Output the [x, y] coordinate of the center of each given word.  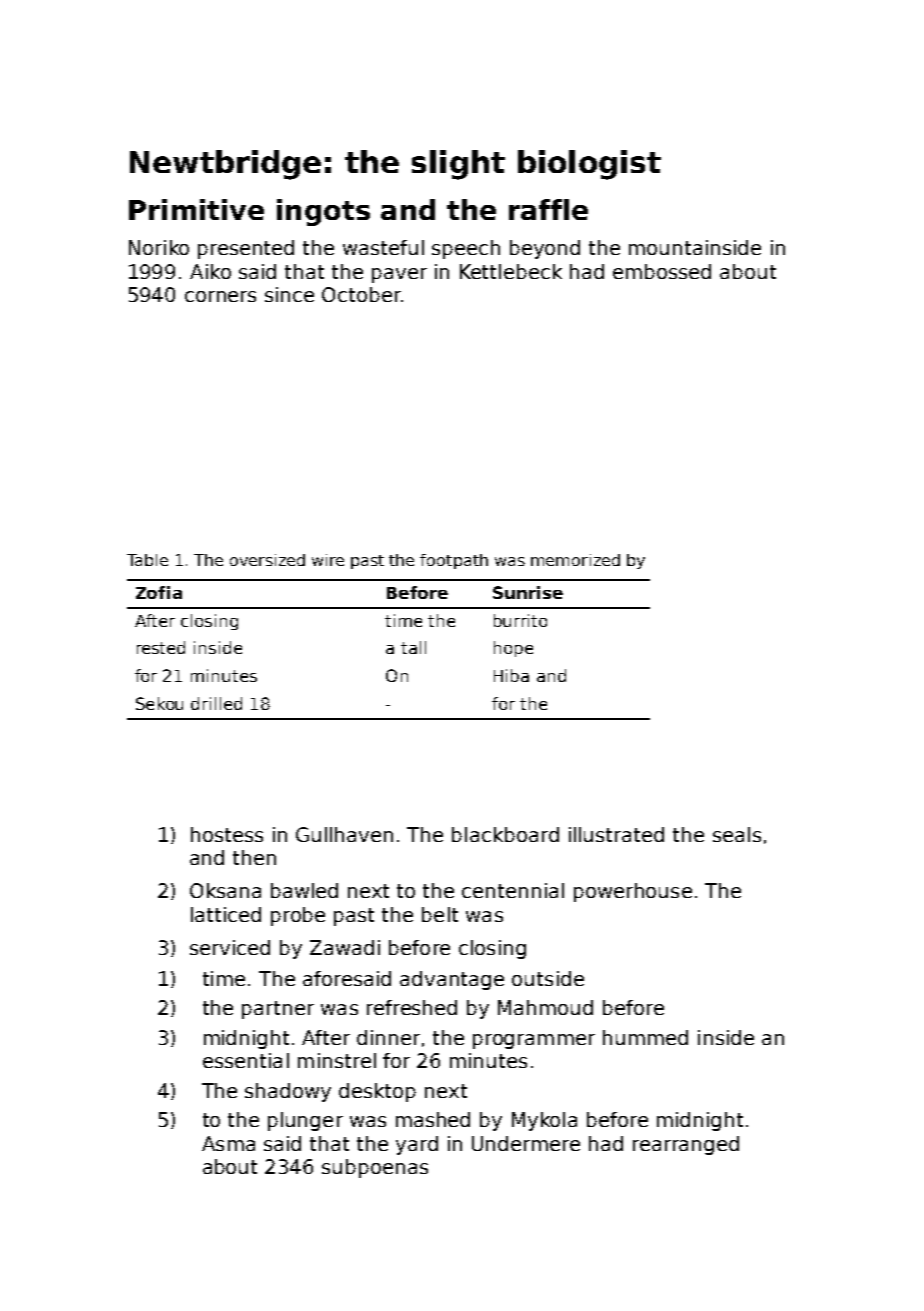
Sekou [159, 703]
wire [328, 560]
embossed [662, 271]
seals [737, 834]
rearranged [686, 1145]
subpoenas [375, 1168]
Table [147, 560]
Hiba [511, 675]
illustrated [616, 834]
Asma [228, 1143]
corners [220, 296]
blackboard [505, 834]
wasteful [383, 247]
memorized [575, 560]
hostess [227, 834]
